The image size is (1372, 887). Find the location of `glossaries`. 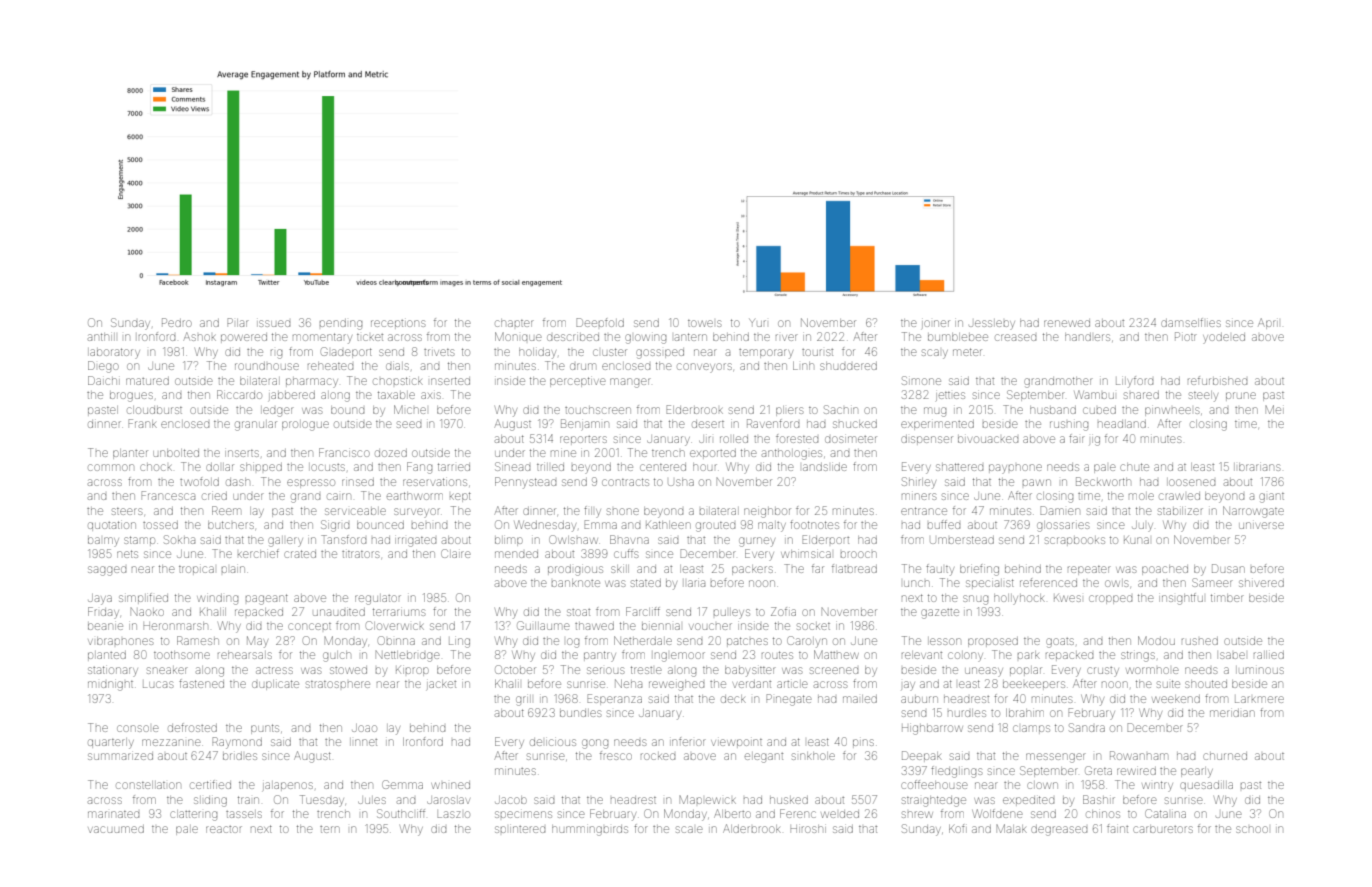

glossaries is located at coordinates (1063, 526).
